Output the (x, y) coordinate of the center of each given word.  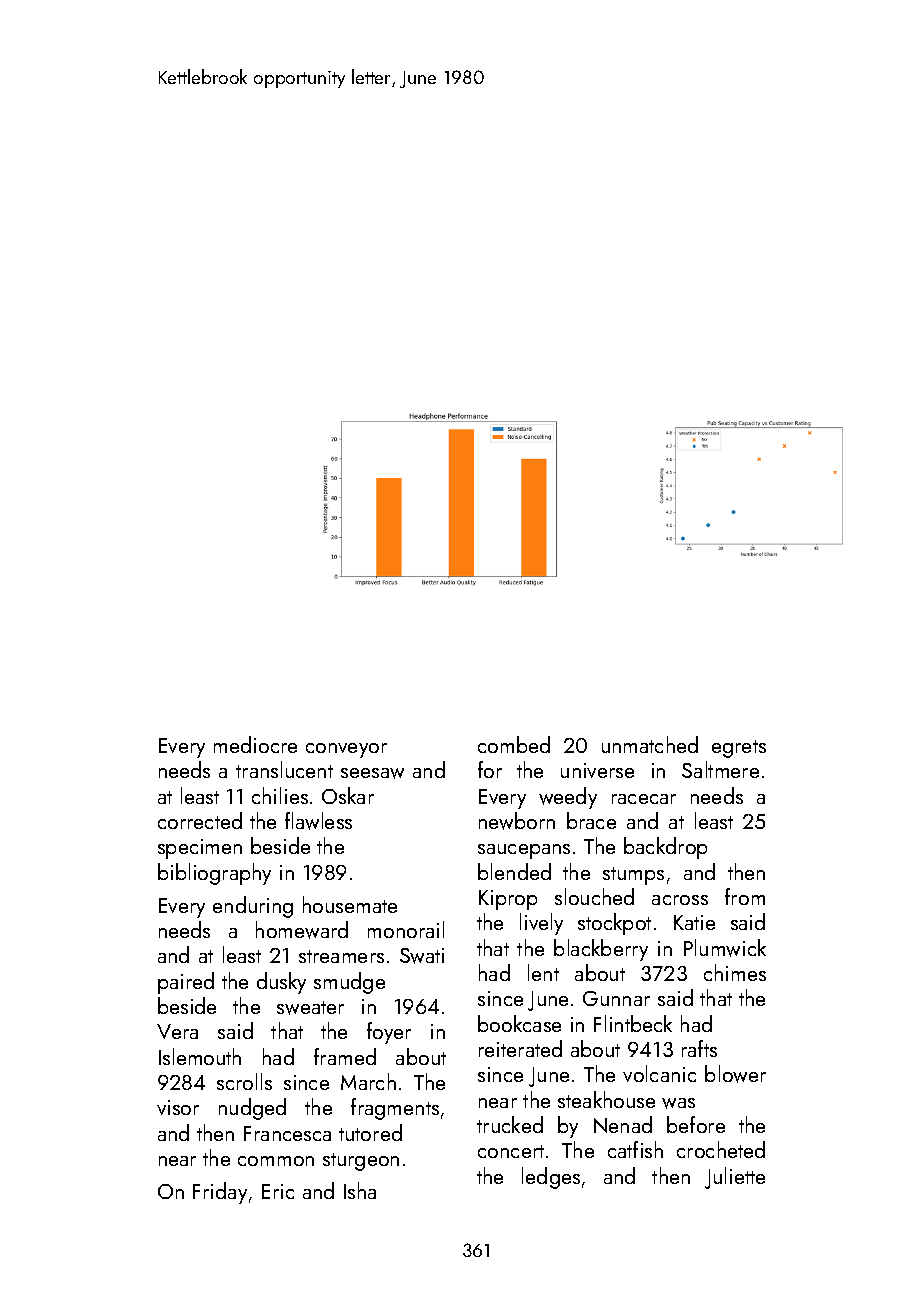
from (745, 896)
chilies (280, 795)
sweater (310, 1008)
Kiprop (508, 900)
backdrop (665, 848)
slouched (594, 896)
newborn (517, 821)
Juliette (735, 1178)
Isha (360, 1190)
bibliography (214, 874)
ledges (551, 1178)
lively (541, 924)
